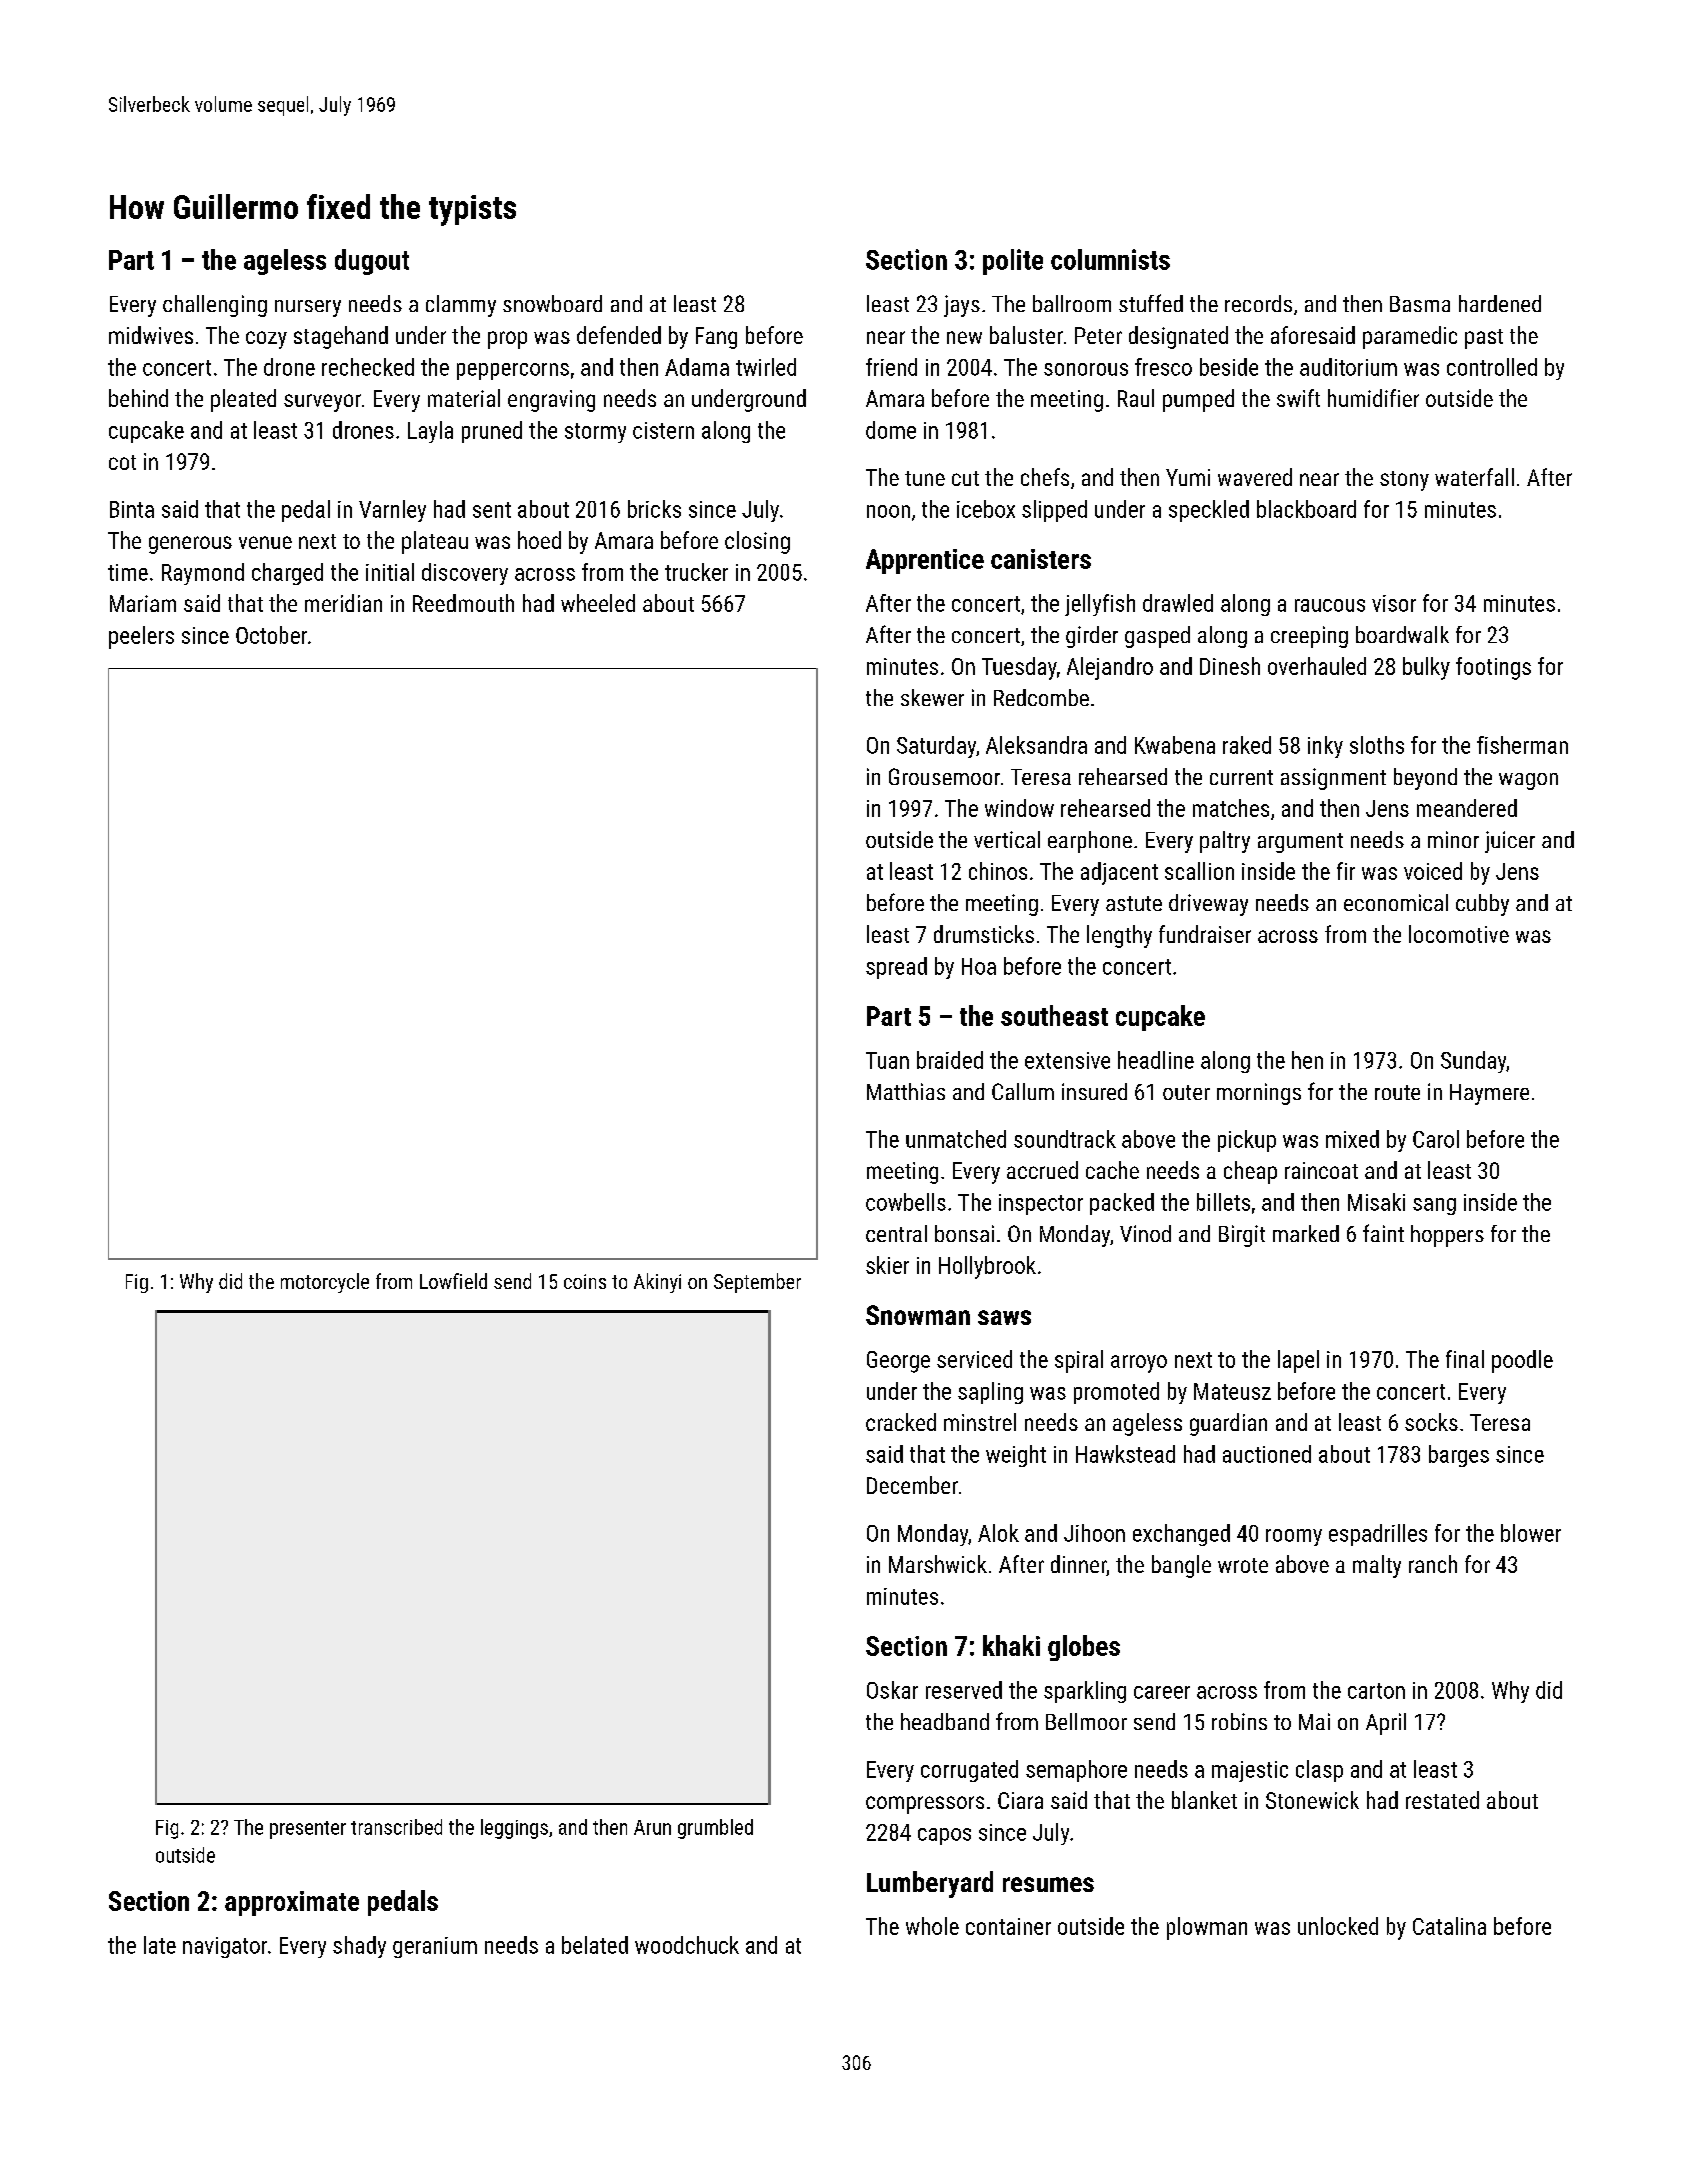 The height and width of the screenshot is (2178, 1683). I want to click on Reedmouth, so click(463, 603).
